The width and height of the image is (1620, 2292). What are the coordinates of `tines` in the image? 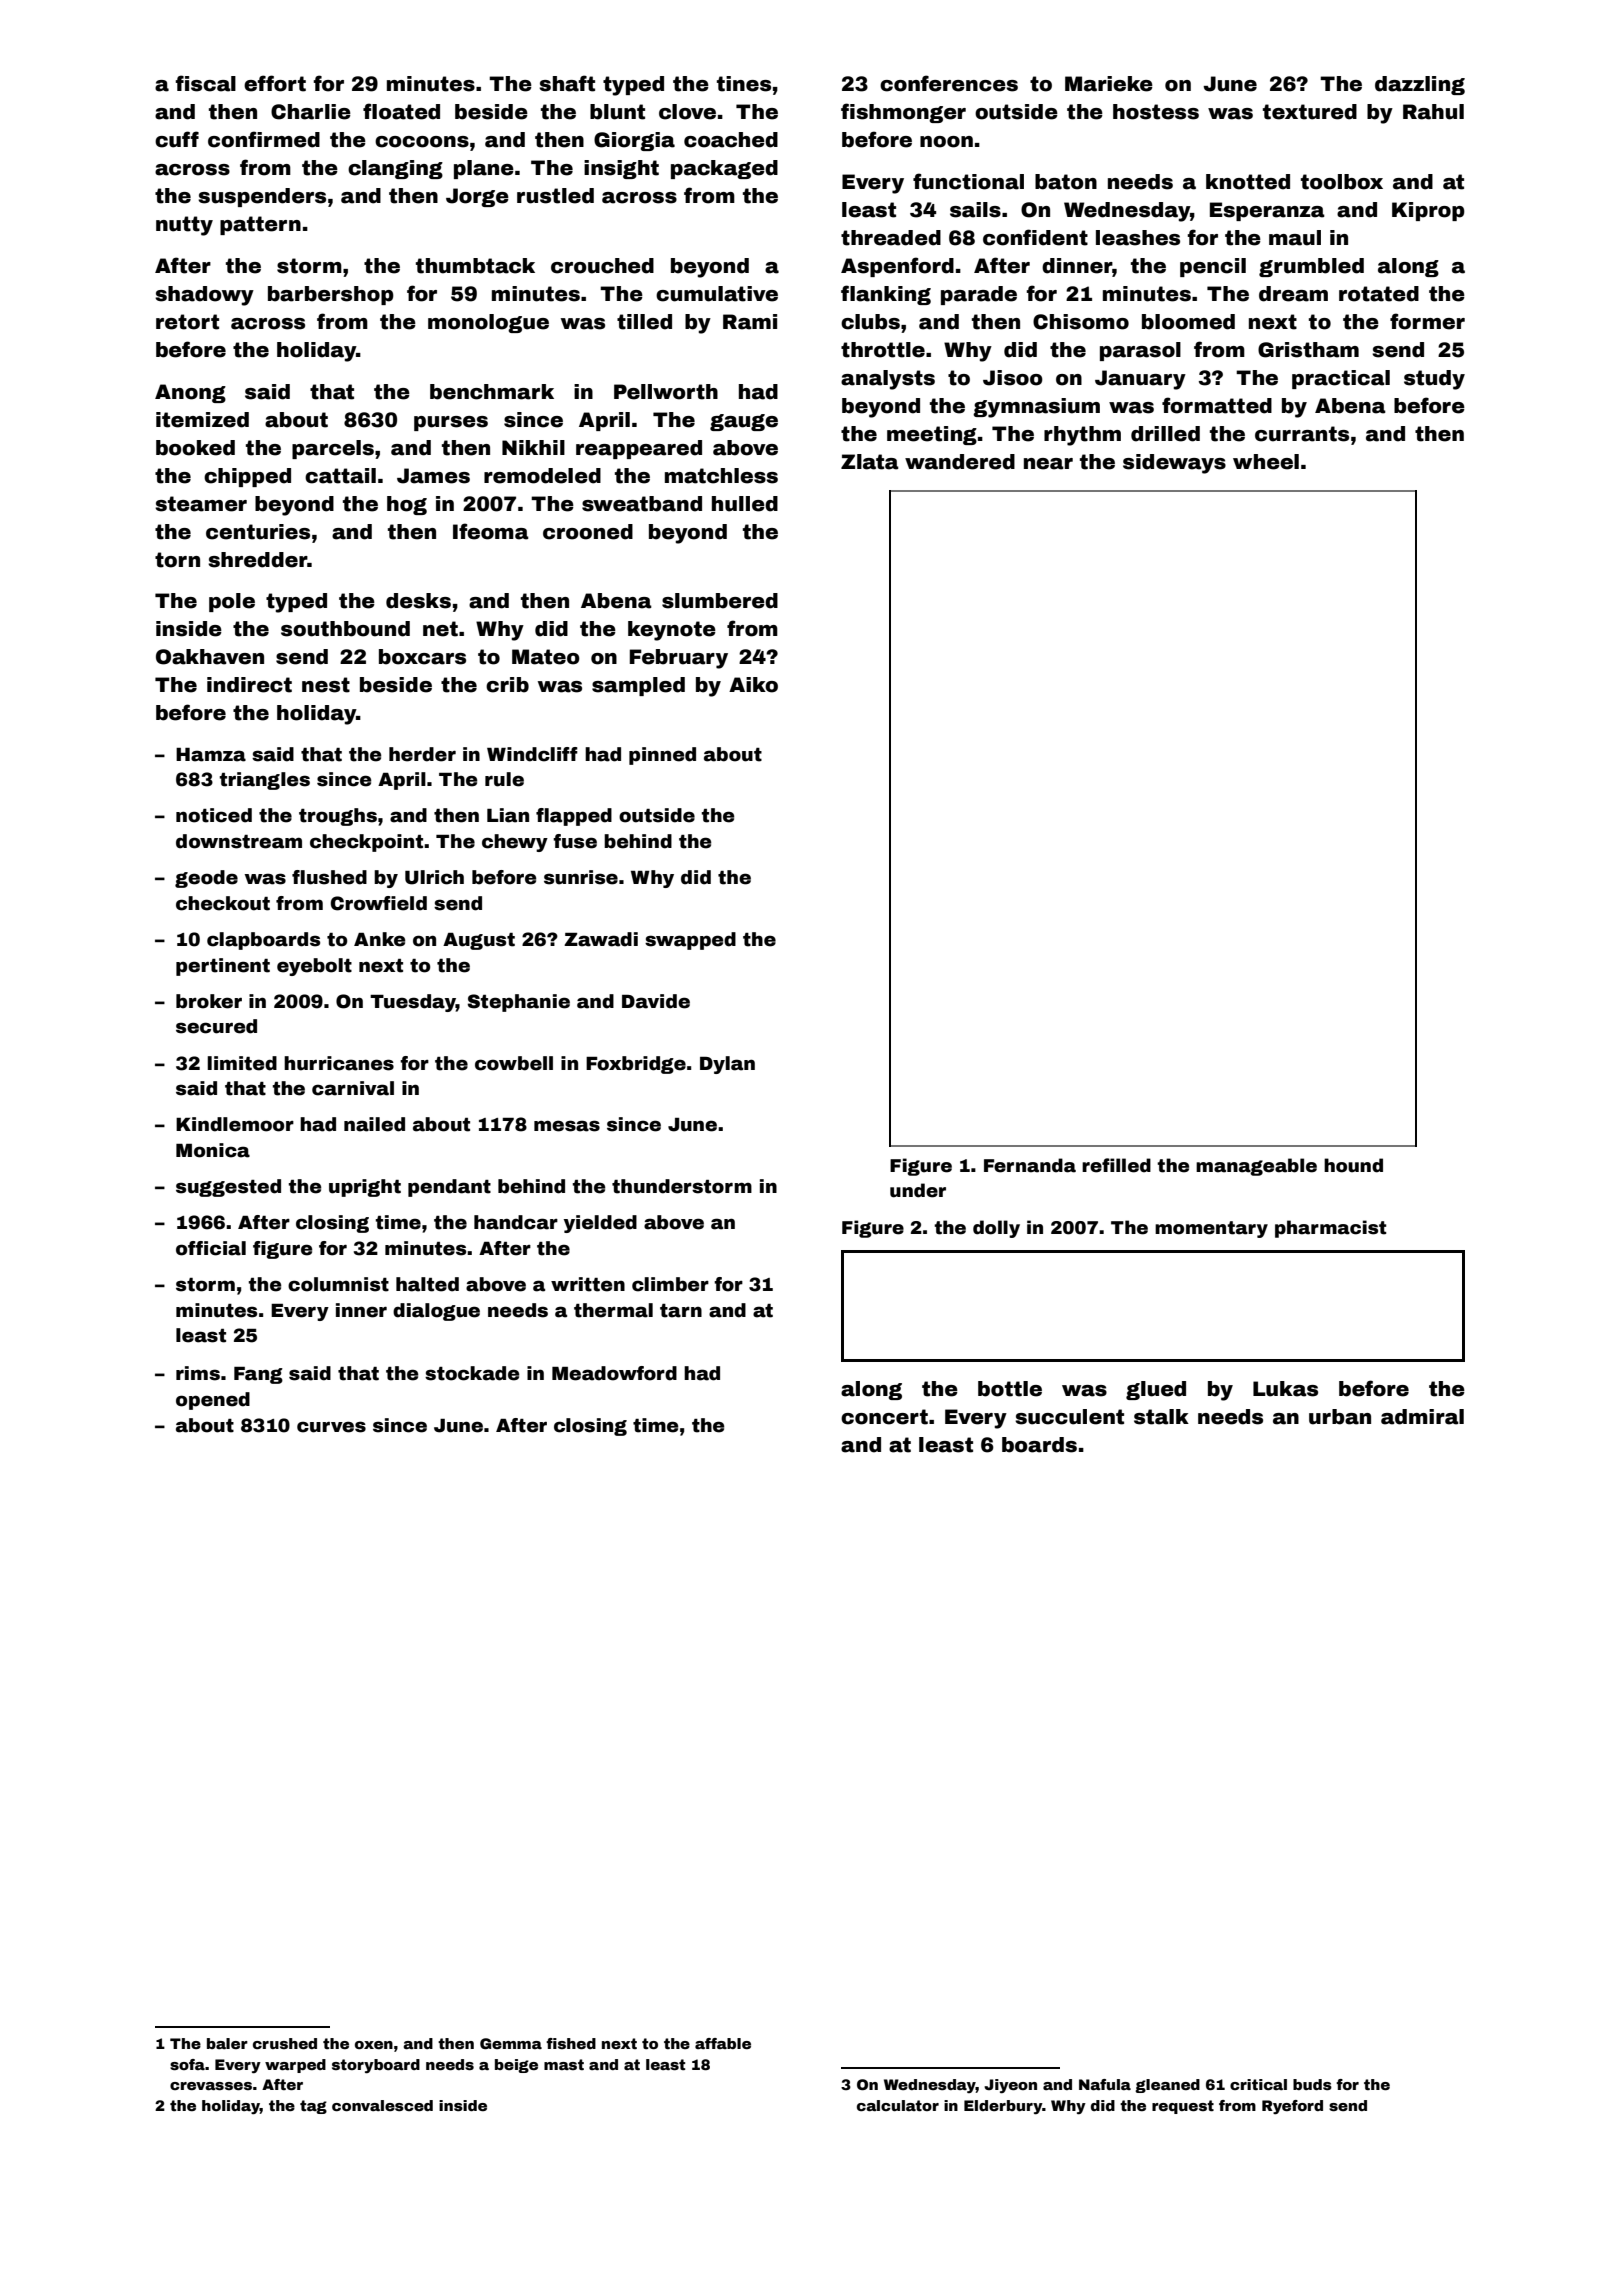 It's located at (744, 84).
